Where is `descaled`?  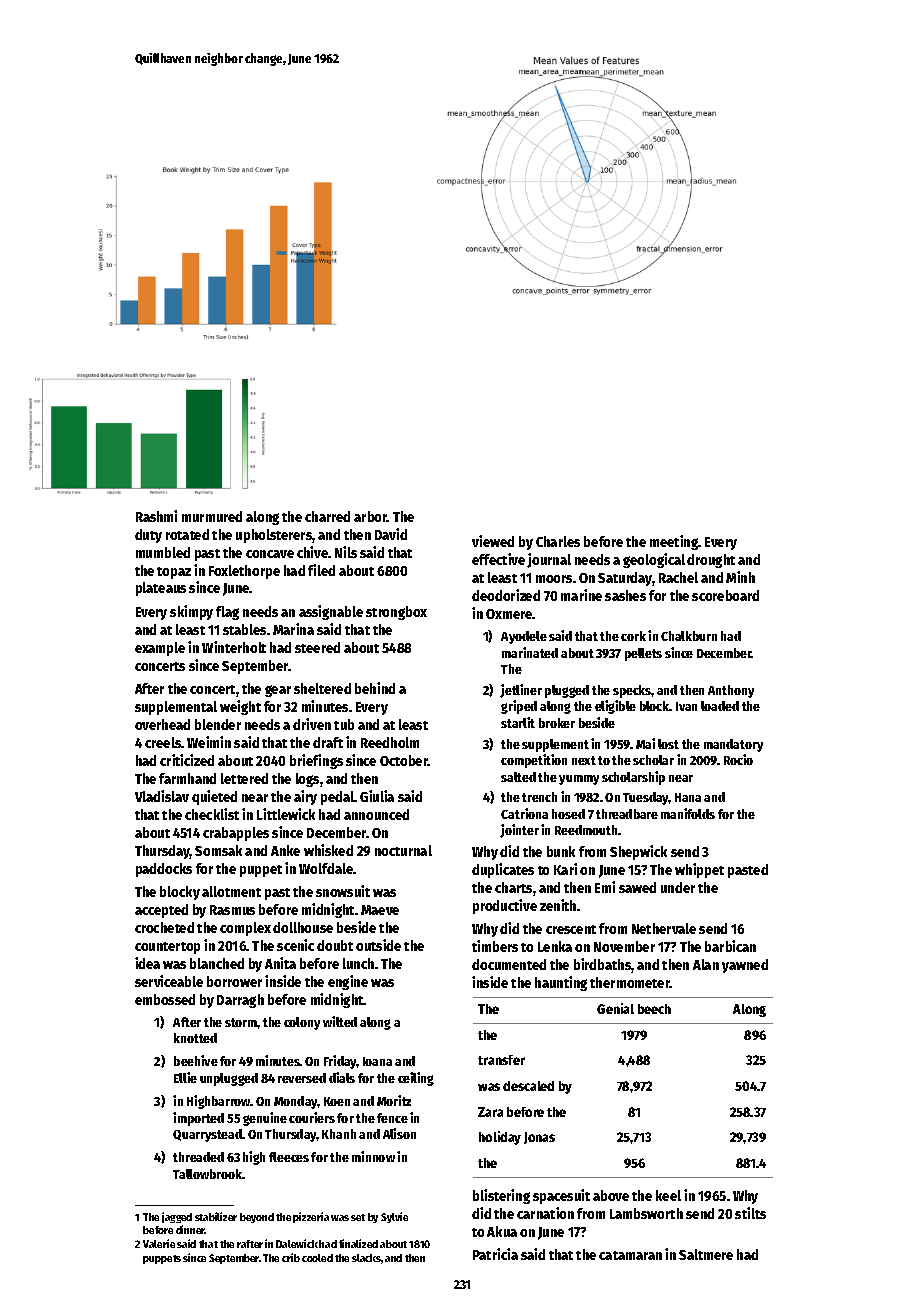
descaled is located at coordinates (528, 1086).
